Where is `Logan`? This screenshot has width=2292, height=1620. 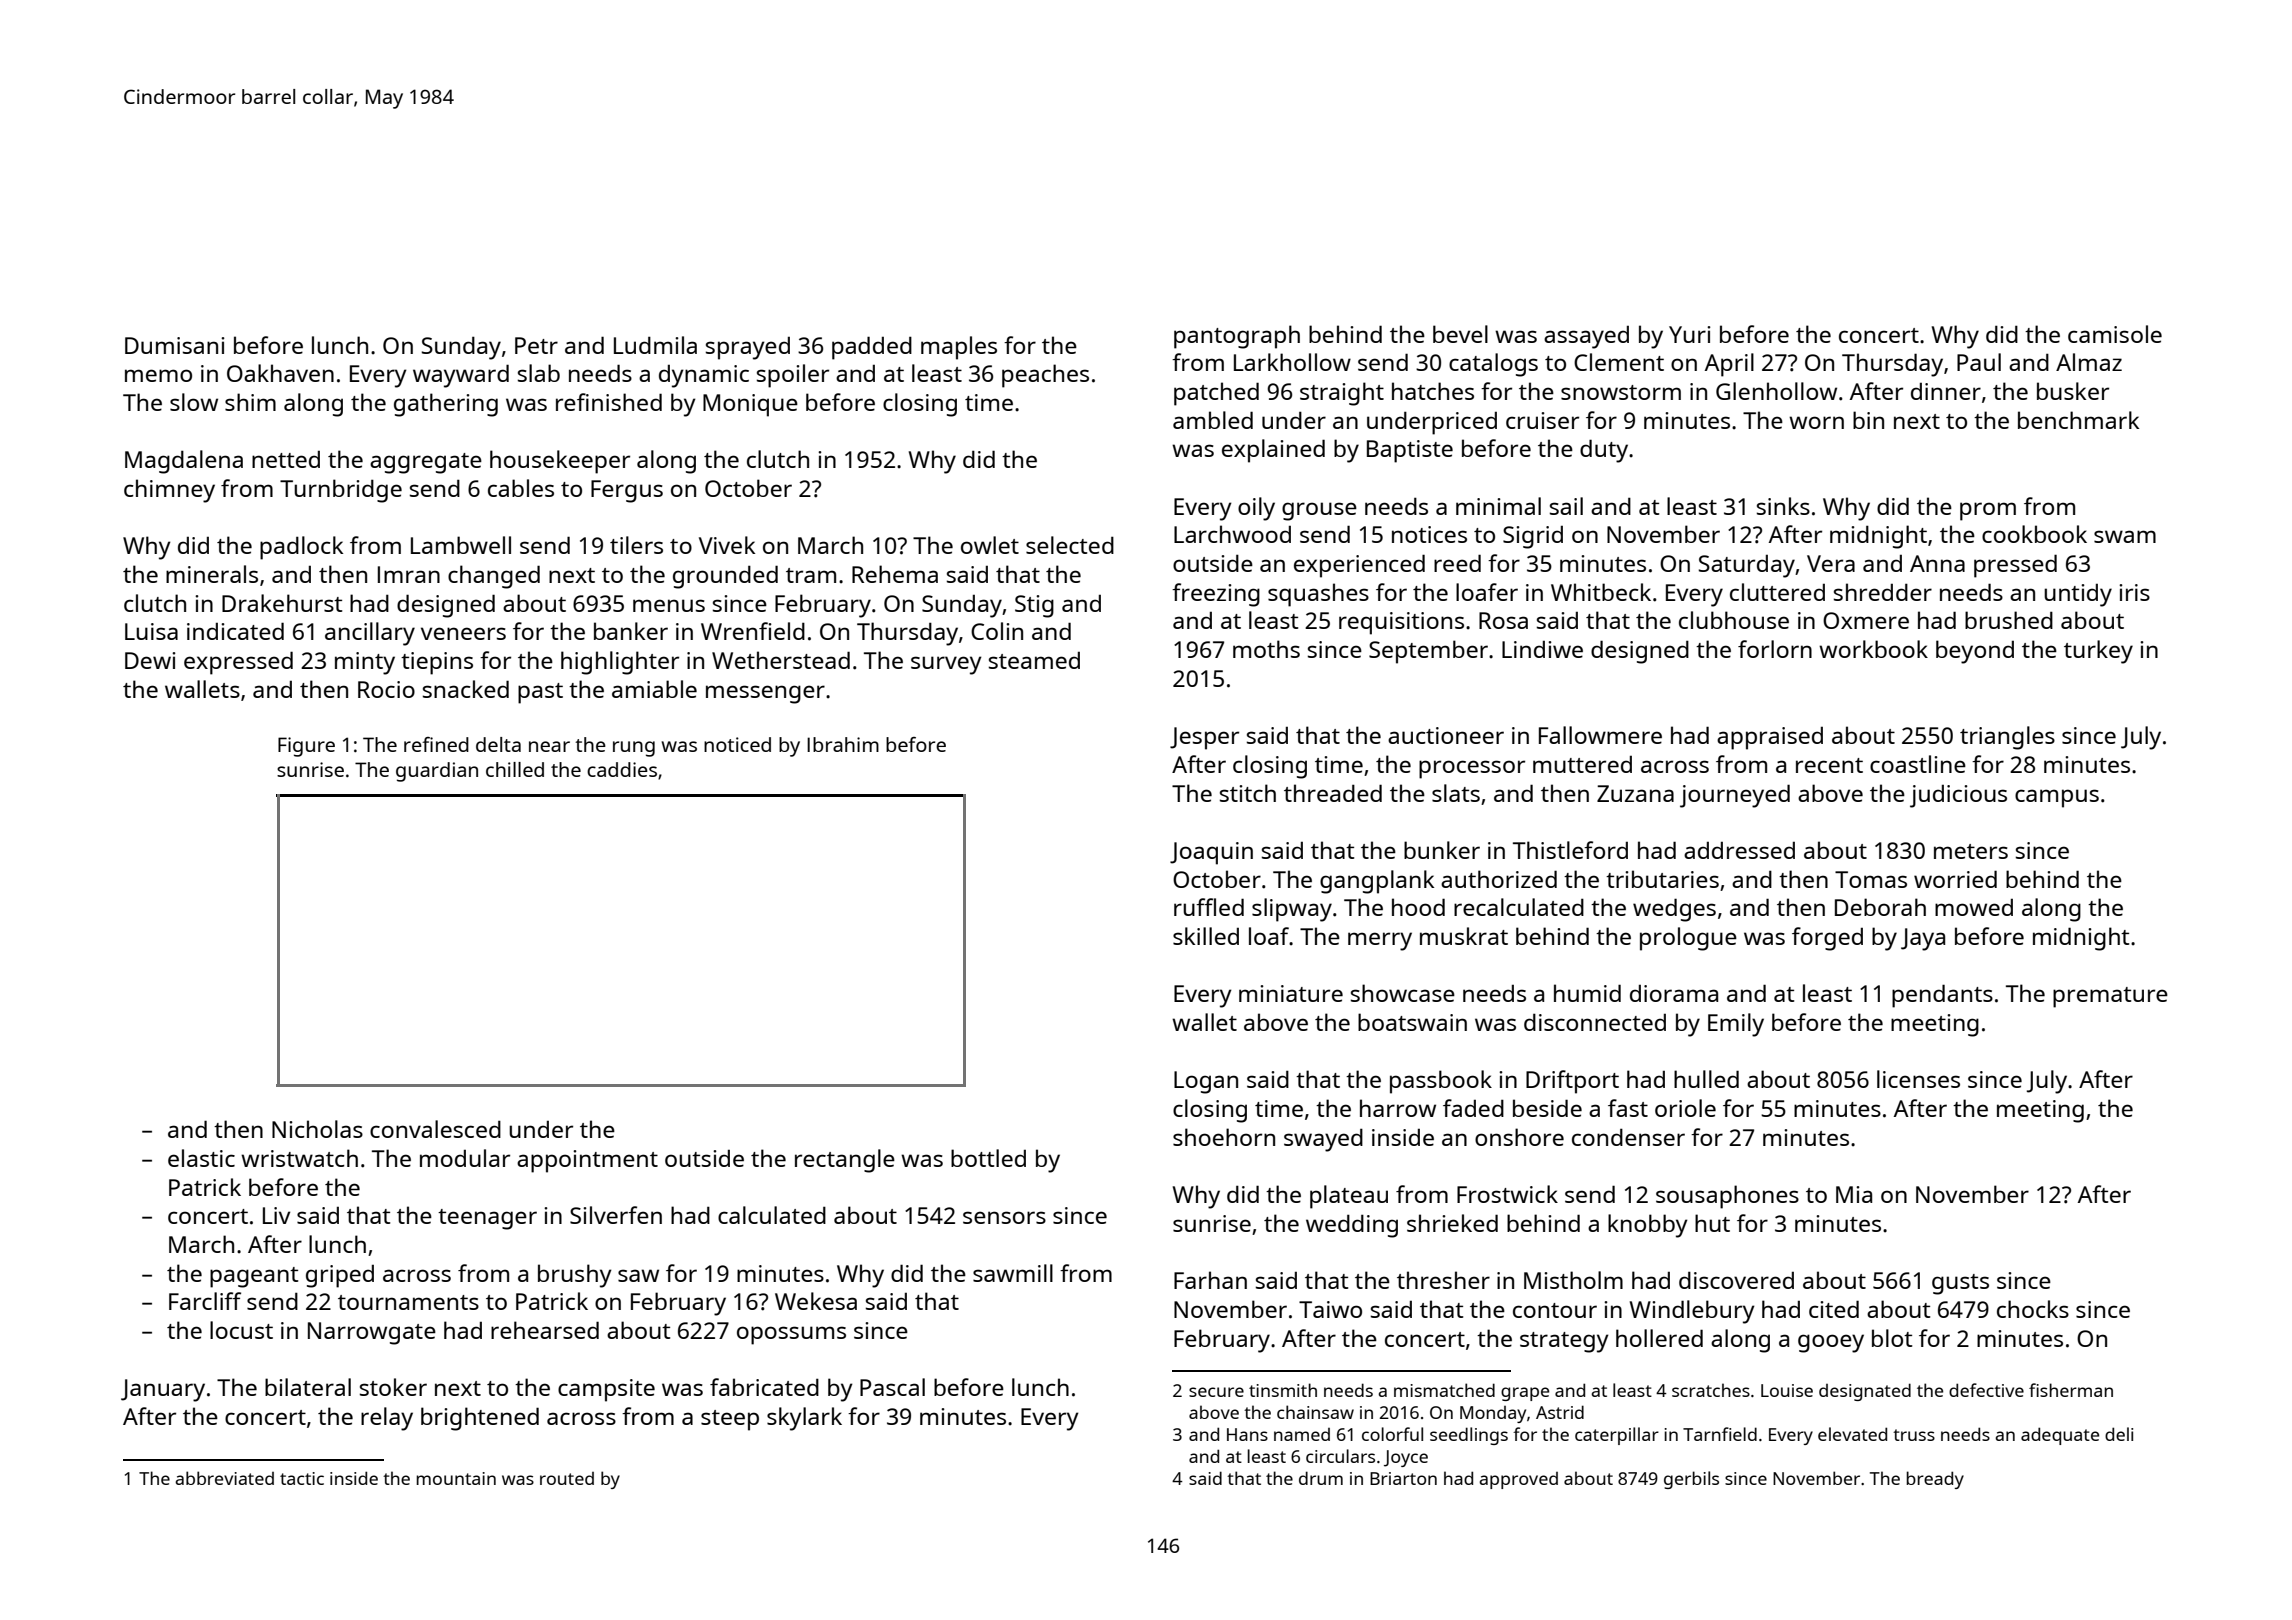 Logan is located at coordinates (1206, 1082).
